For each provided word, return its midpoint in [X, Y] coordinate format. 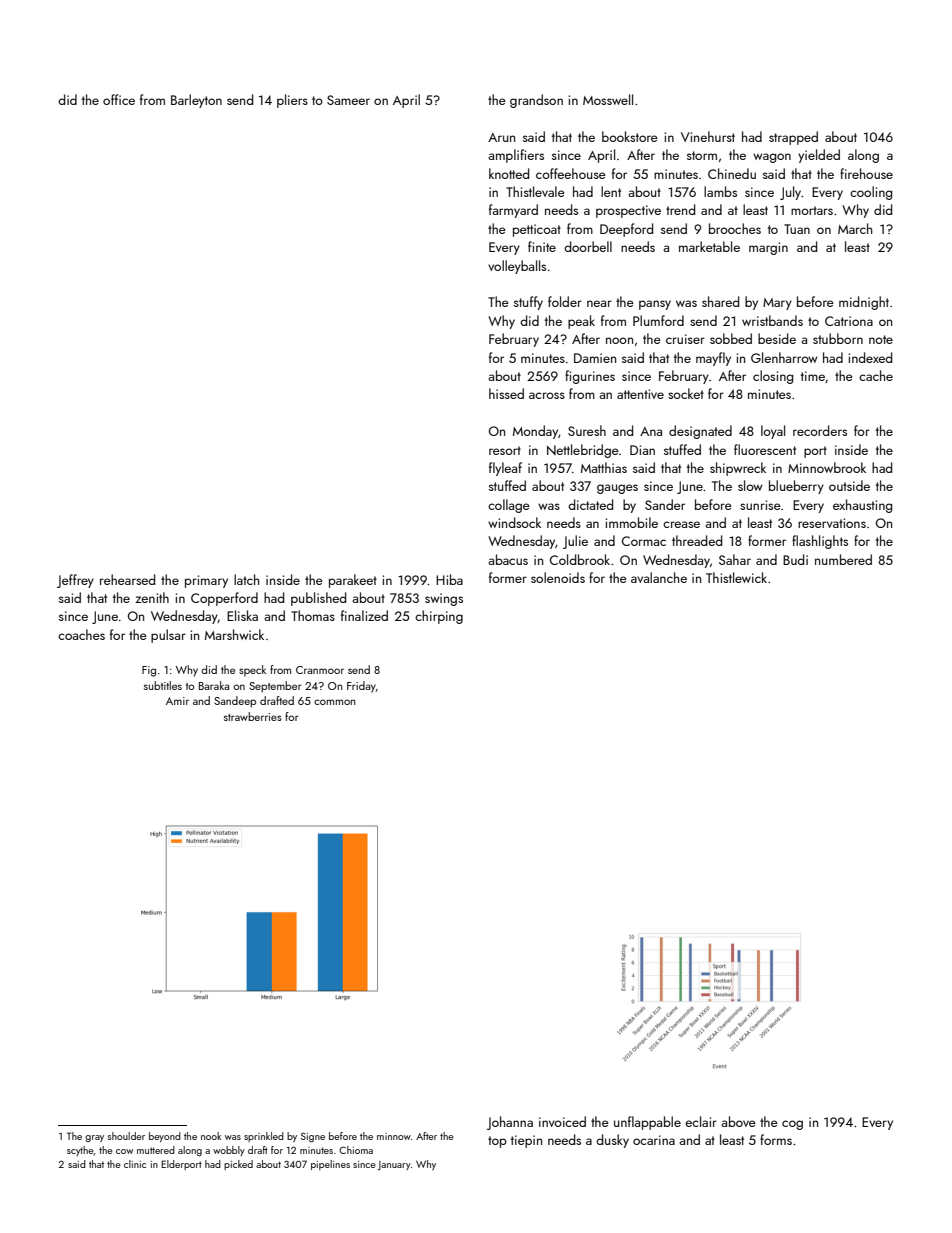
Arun [501, 137]
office [119, 99]
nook [211, 1136]
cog [792, 1125]
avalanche [659, 577]
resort [505, 450]
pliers [292, 101]
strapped [793, 138]
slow [750, 485]
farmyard [513, 211]
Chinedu [732, 173]
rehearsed [127, 579]
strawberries [253, 716]
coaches [81, 634]
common [334, 702]
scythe [80, 1151]
